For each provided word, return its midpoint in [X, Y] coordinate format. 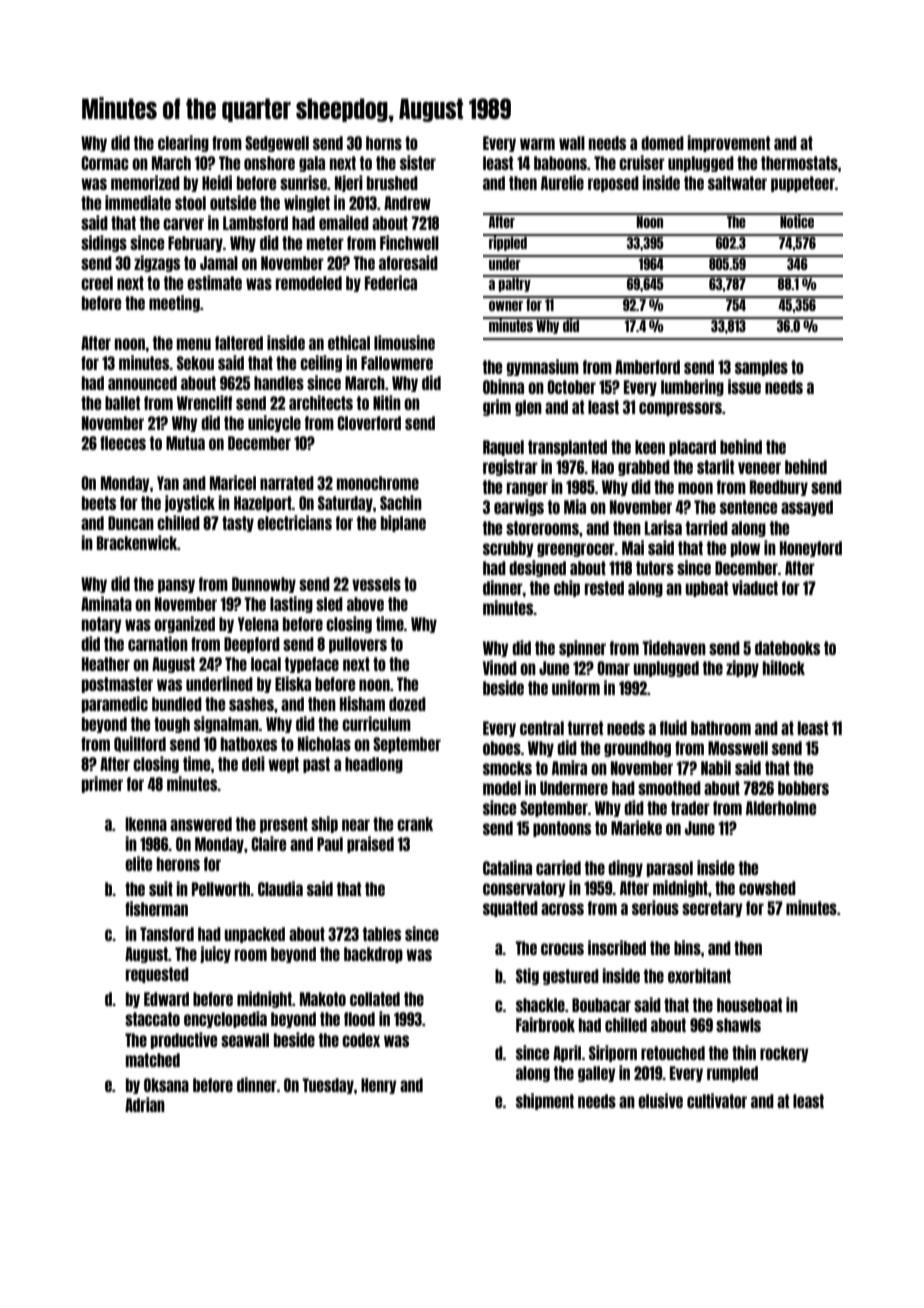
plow [745, 549]
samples [761, 368]
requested [157, 975]
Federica [391, 282]
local [266, 664]
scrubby [508, 549]
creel [97, 283]
